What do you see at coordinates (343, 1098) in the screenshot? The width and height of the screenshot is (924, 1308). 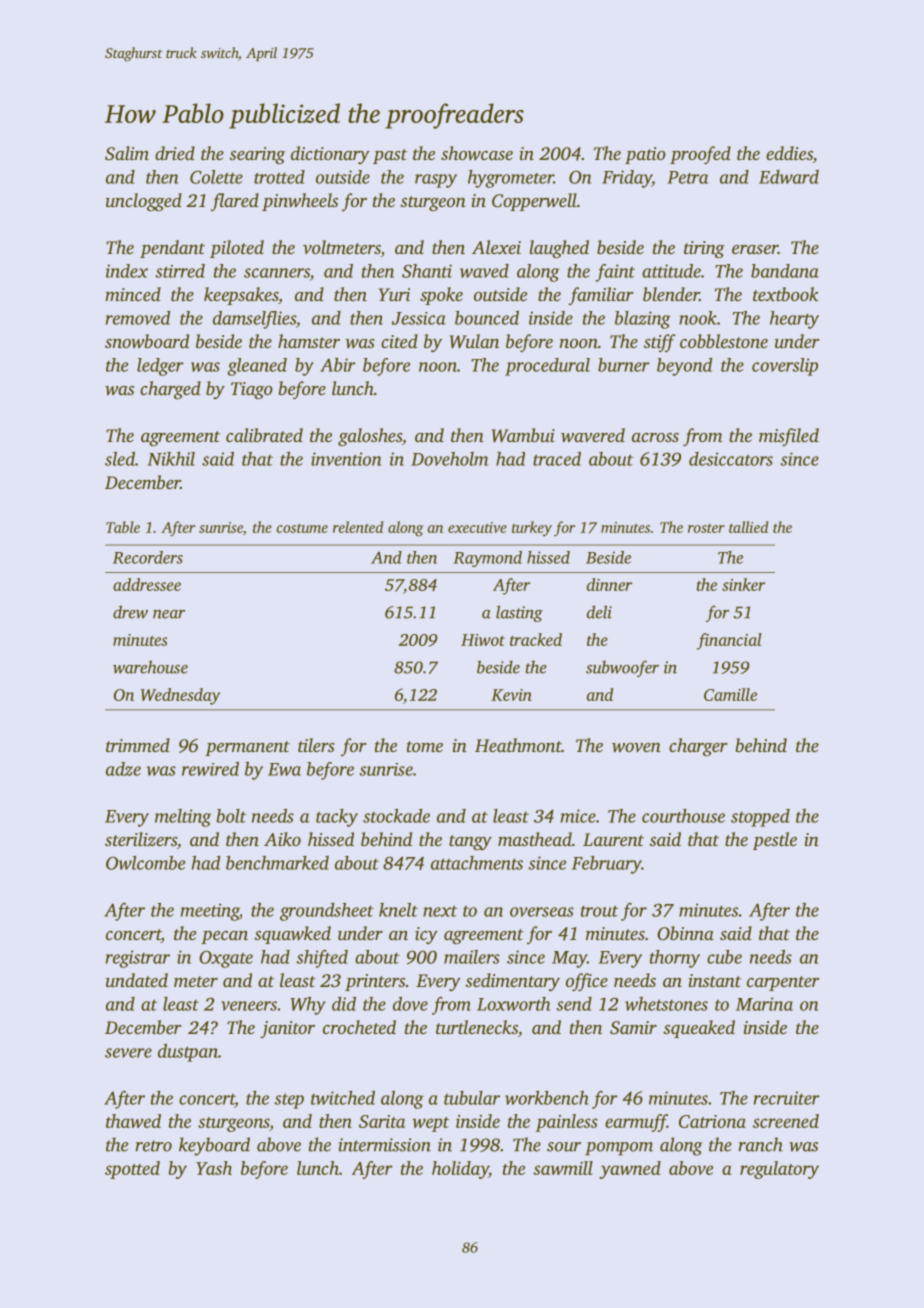 I see `twitched` at bounding box center [343, 1098].
